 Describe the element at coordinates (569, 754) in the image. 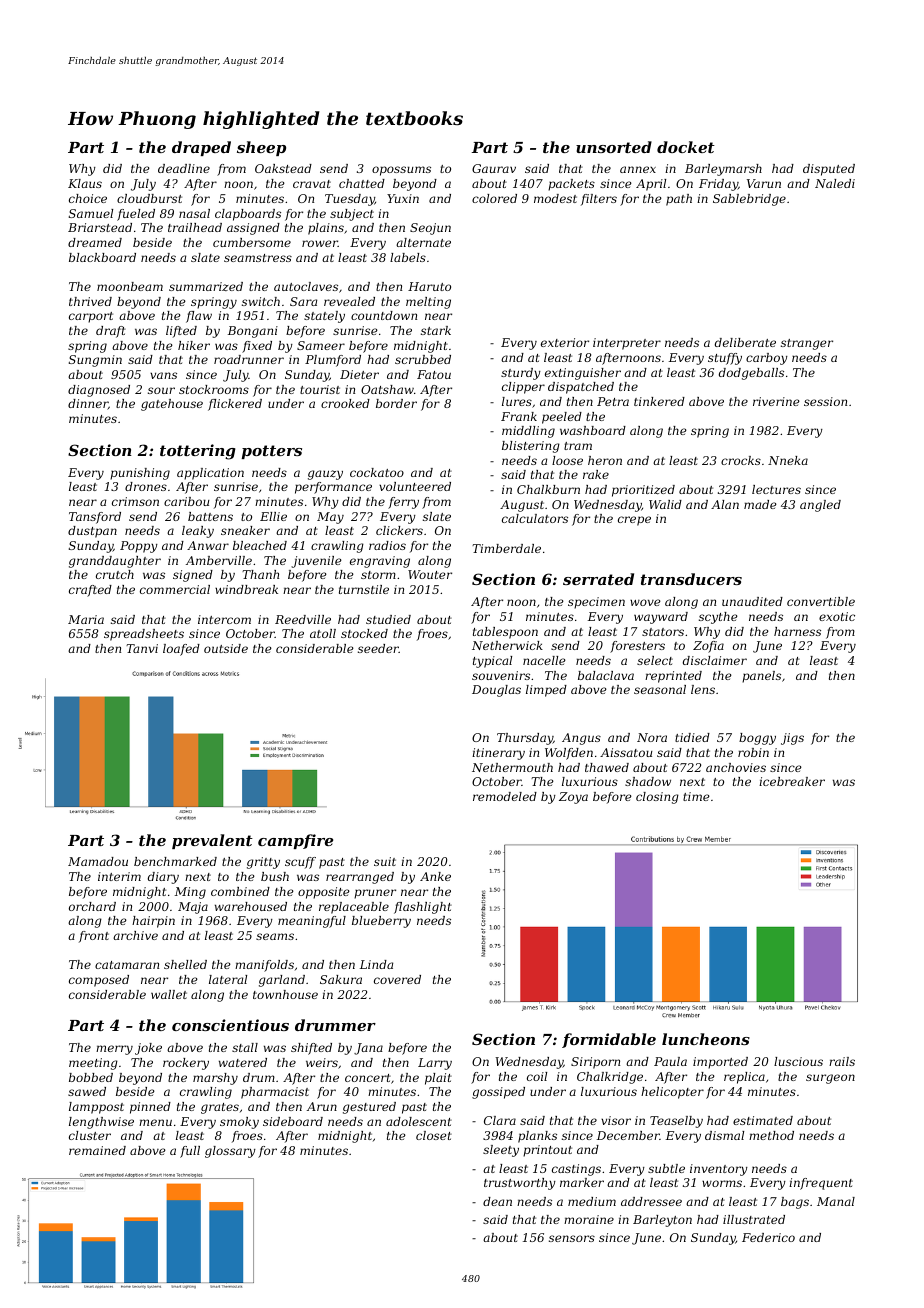

I see `Wolfden` at that location.
